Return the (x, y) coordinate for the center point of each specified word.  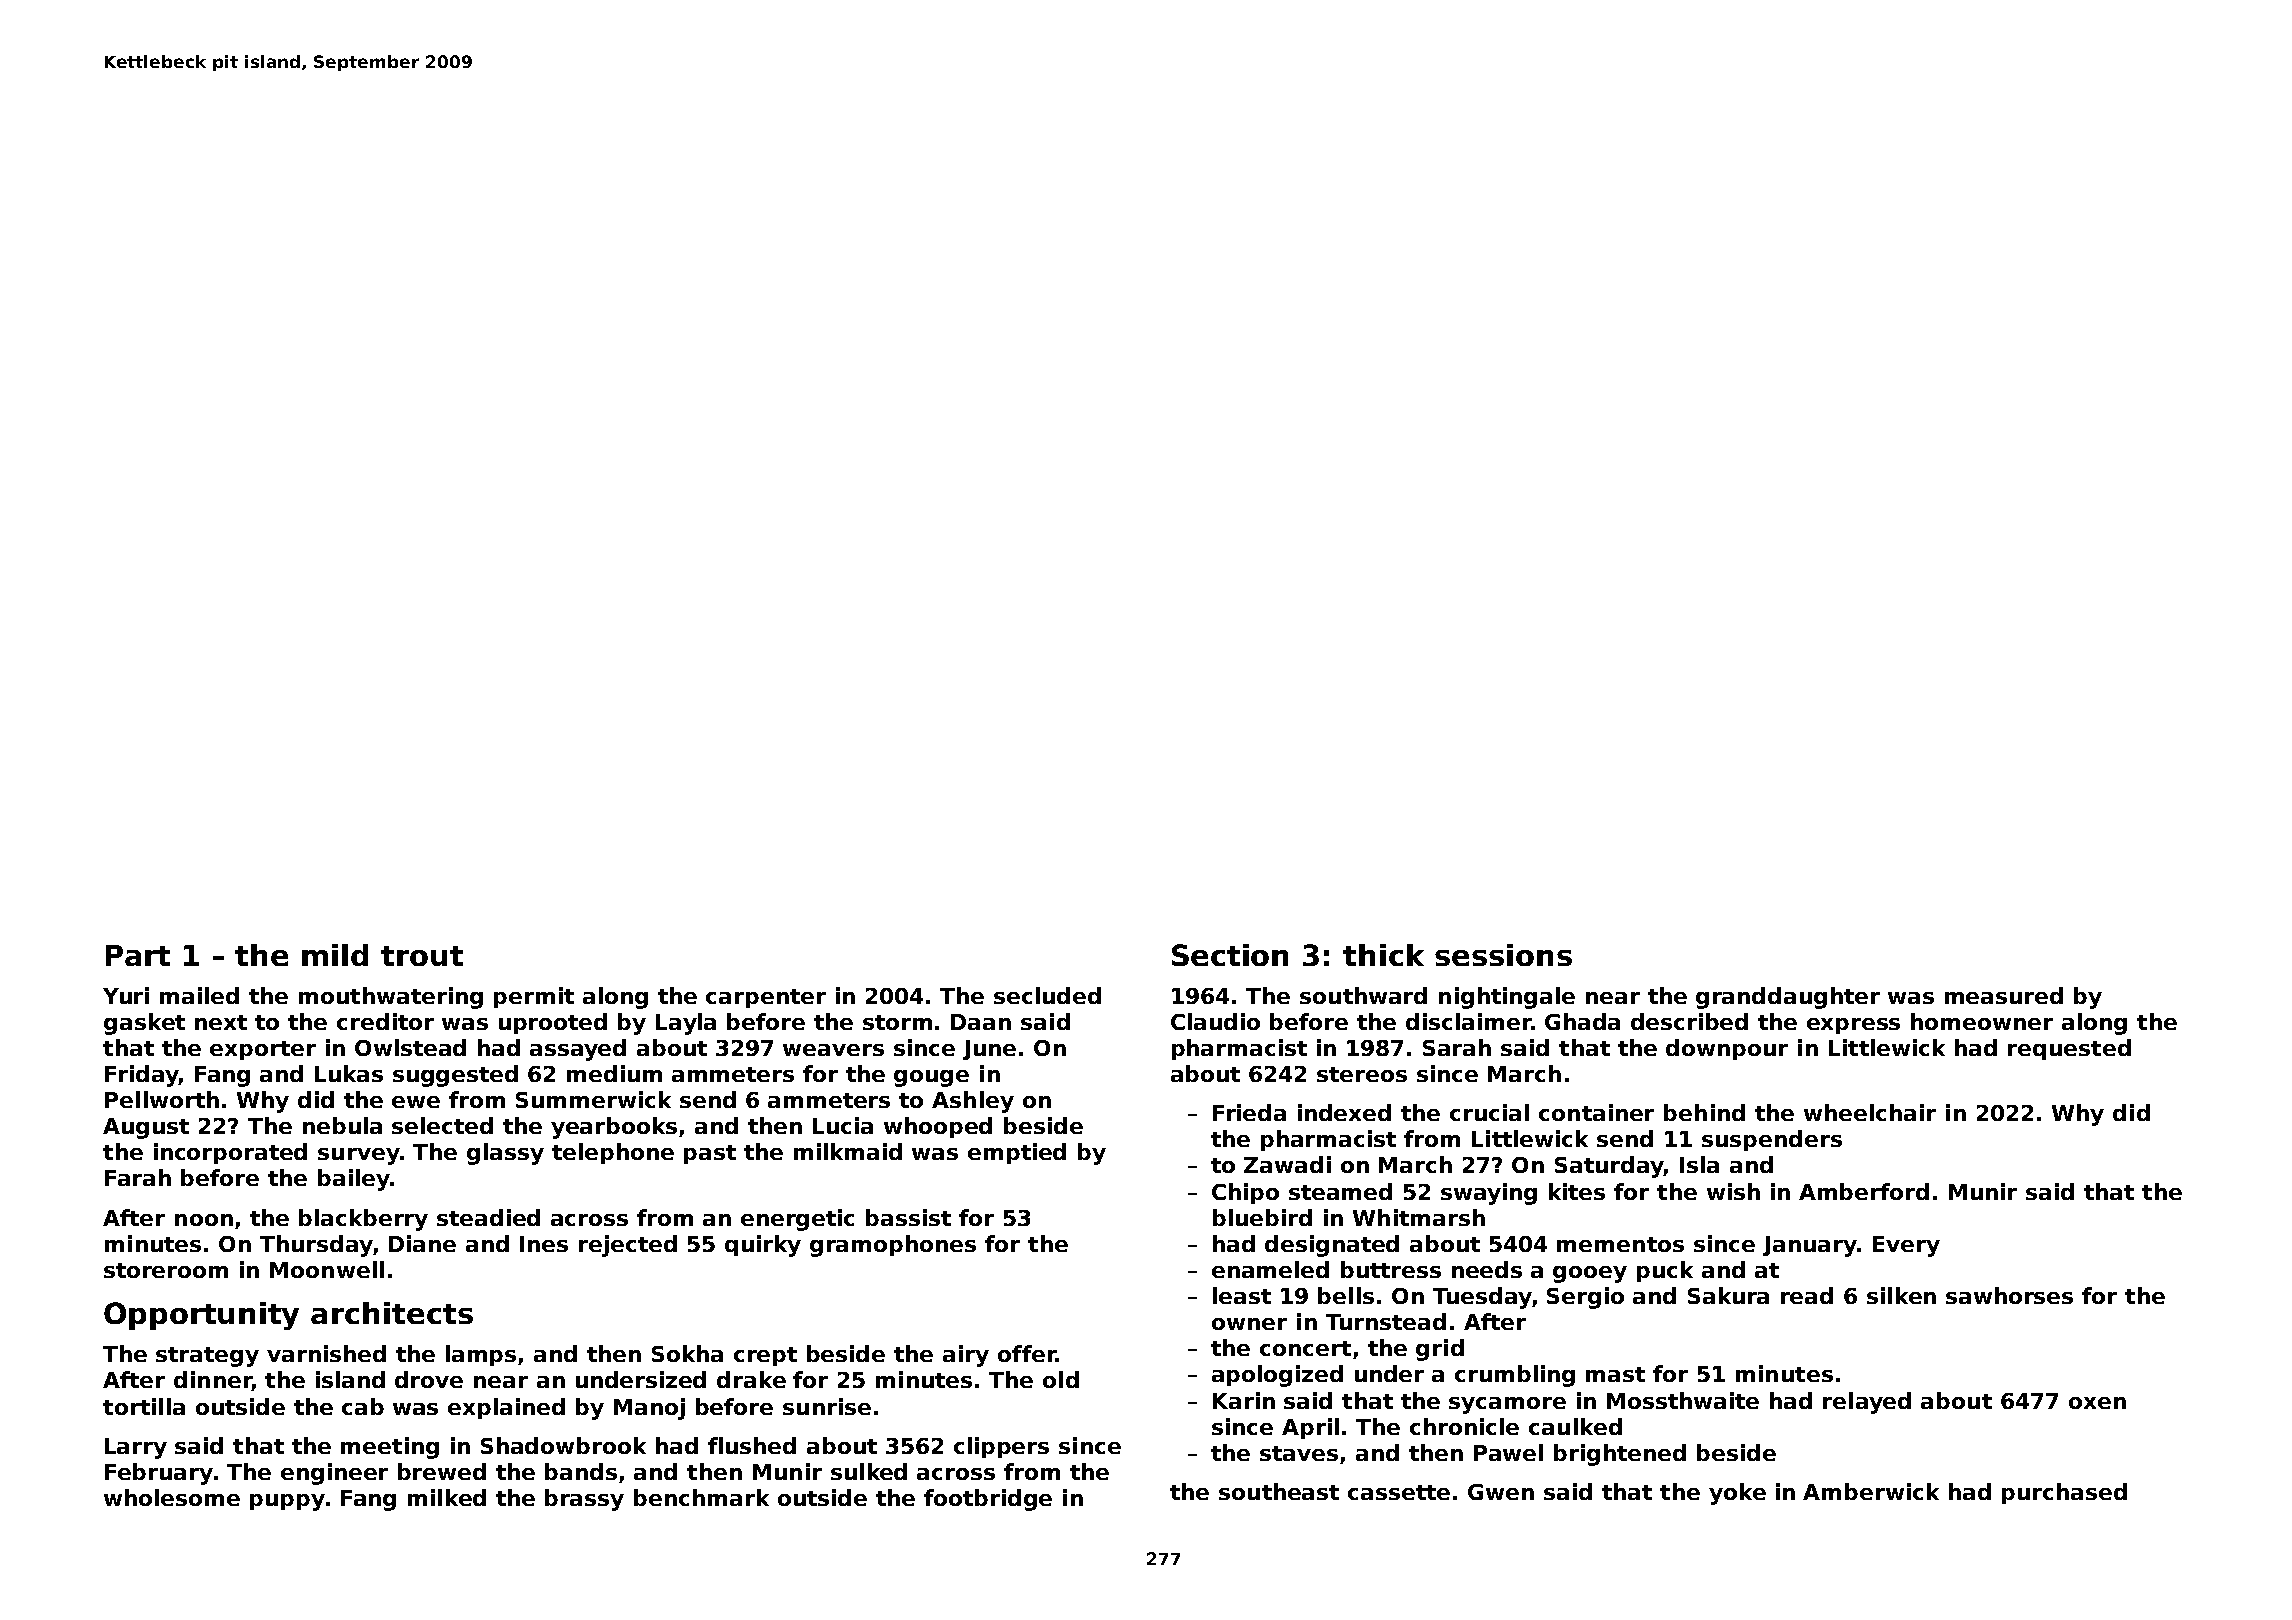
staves (1299, 1453)
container (1596, 1112)
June (989, 1050)
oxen (2097, 1403)
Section (1230, 955)
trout (422, 956)
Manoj (649, 1409)
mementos (1620, 1244)
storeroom (166, 1270)
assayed (578, 1050)
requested (2069, 1049)
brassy (584, 1500)
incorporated (230, 1153)
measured (2004, 995)
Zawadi (1287, 1164)
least (1242, 1295)
